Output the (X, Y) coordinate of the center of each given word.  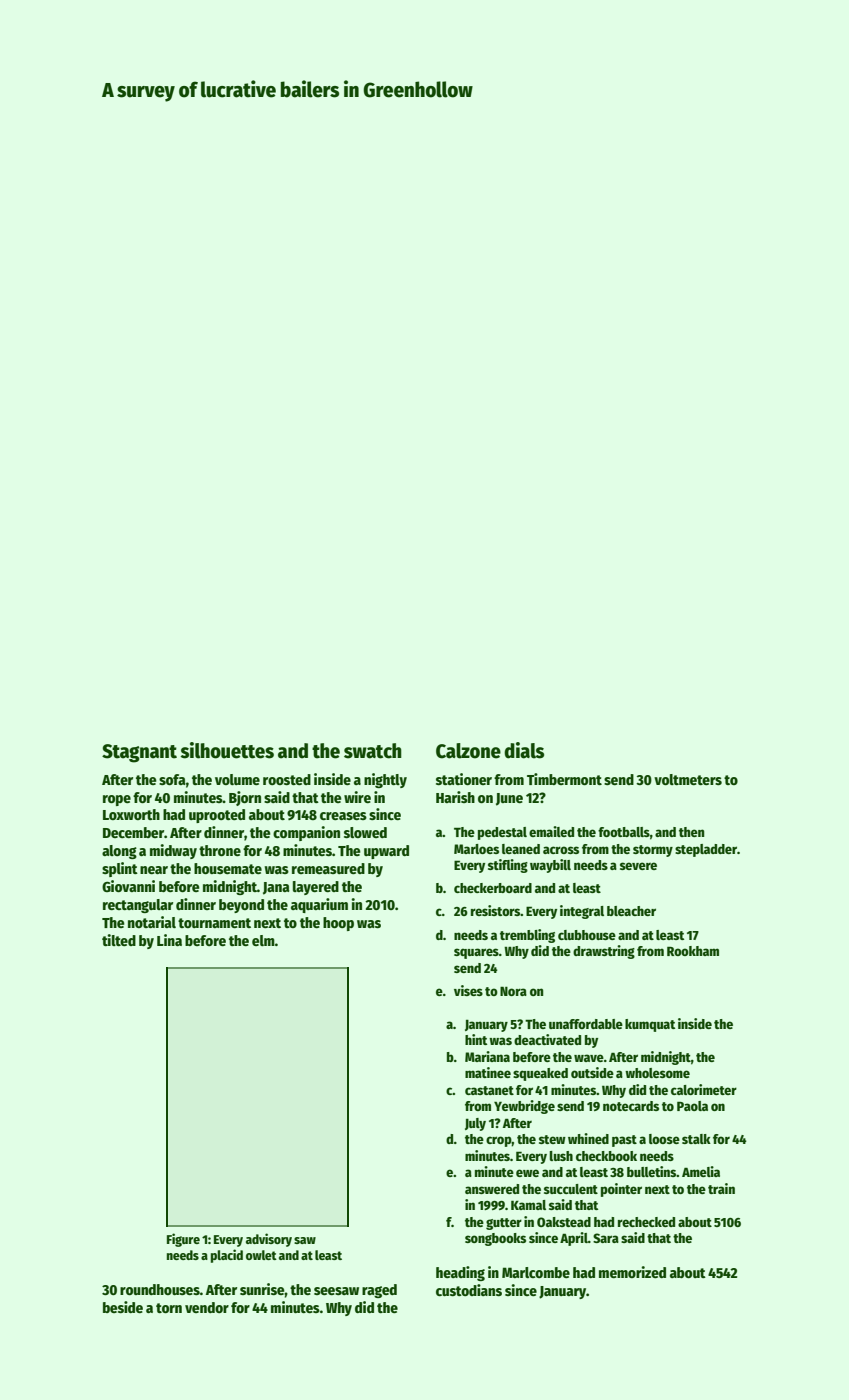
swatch (373, 751)
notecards (631, 1106)
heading (460, 1273)
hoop (338, 924)
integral (582, 912)
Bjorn (245, 798)
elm (263, 940)
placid (227, 1256)
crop (499, 1141)
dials (524, 750)
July (475, 1124)
